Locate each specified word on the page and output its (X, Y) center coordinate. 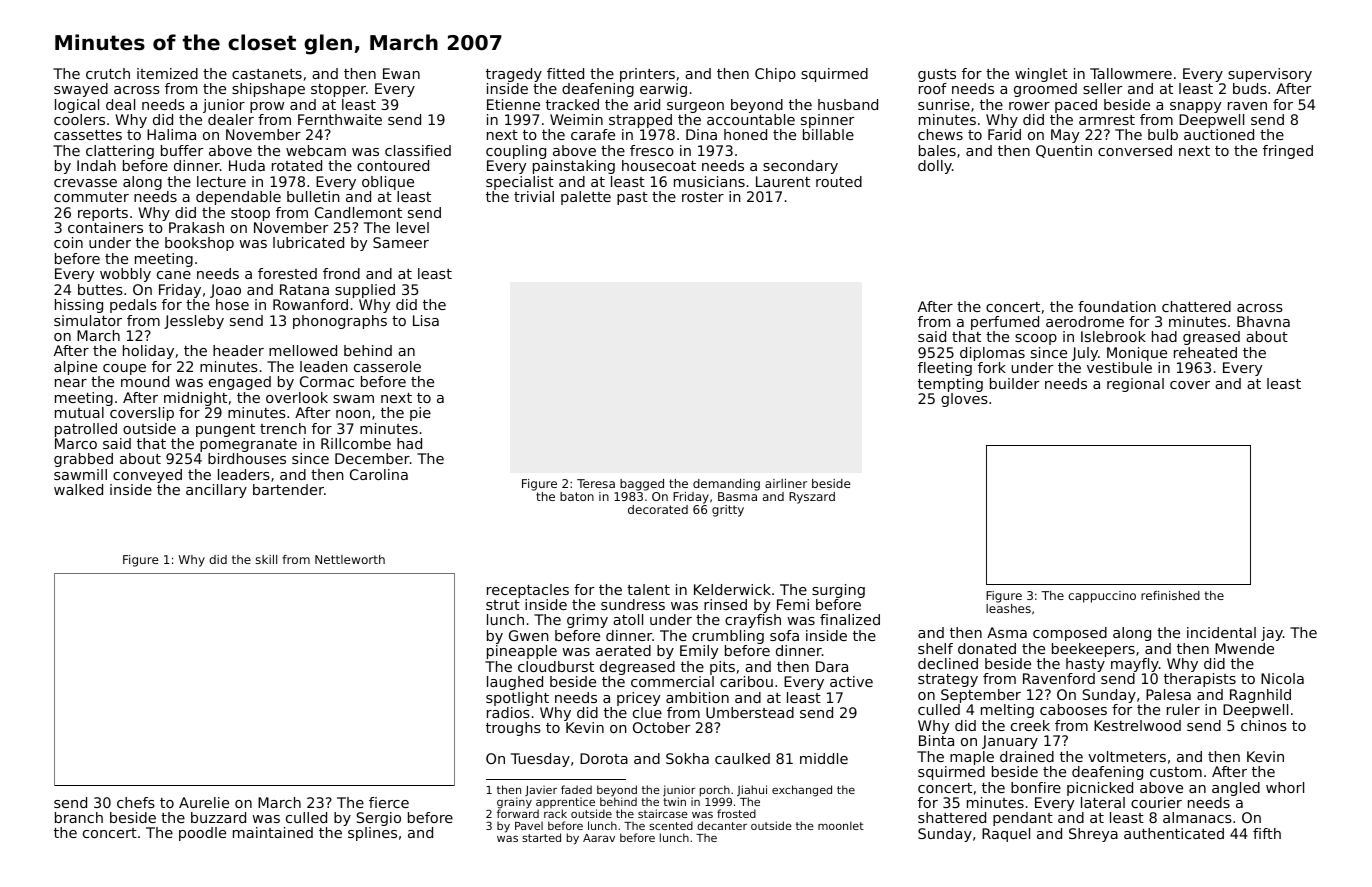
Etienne (513, 104)
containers (105, 227)
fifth (1267, 833)
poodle (202, 834)
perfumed (1005, 323)
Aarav (599, 838)
